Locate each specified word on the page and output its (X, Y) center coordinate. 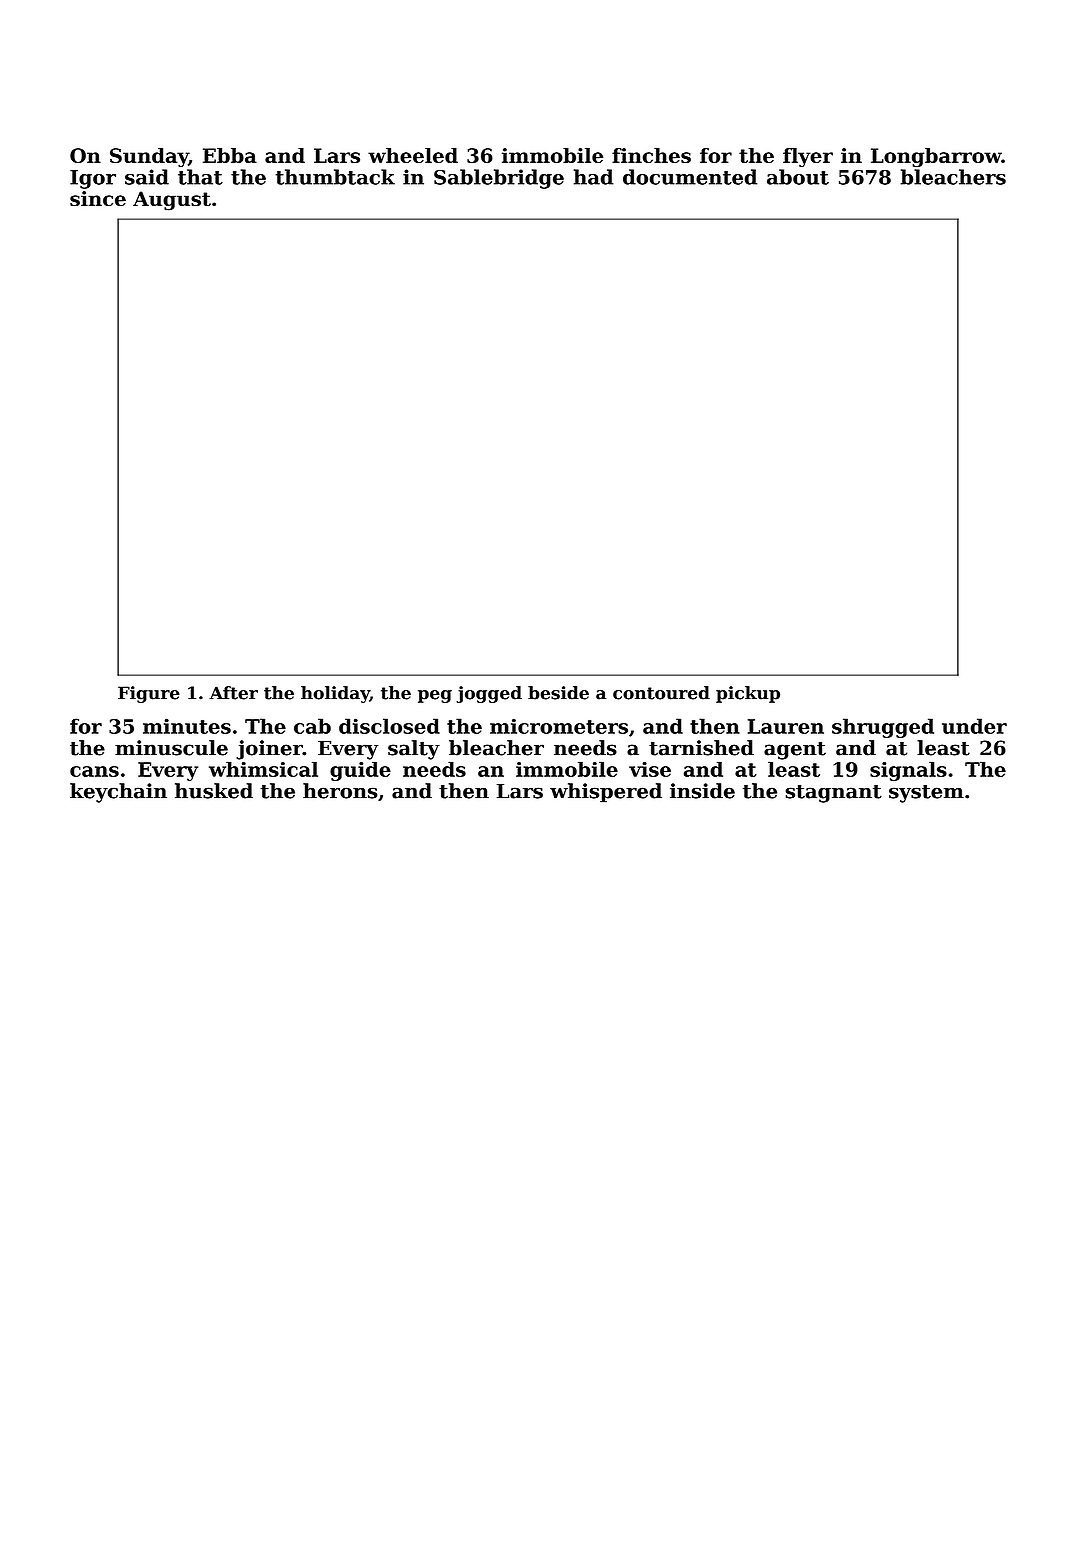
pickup (748, 694)
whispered (606, 793)
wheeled (413, 155)
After (233, 693)
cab (312, 726)
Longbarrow (936, 157)
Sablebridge (499, 179)
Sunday (149, 157)
